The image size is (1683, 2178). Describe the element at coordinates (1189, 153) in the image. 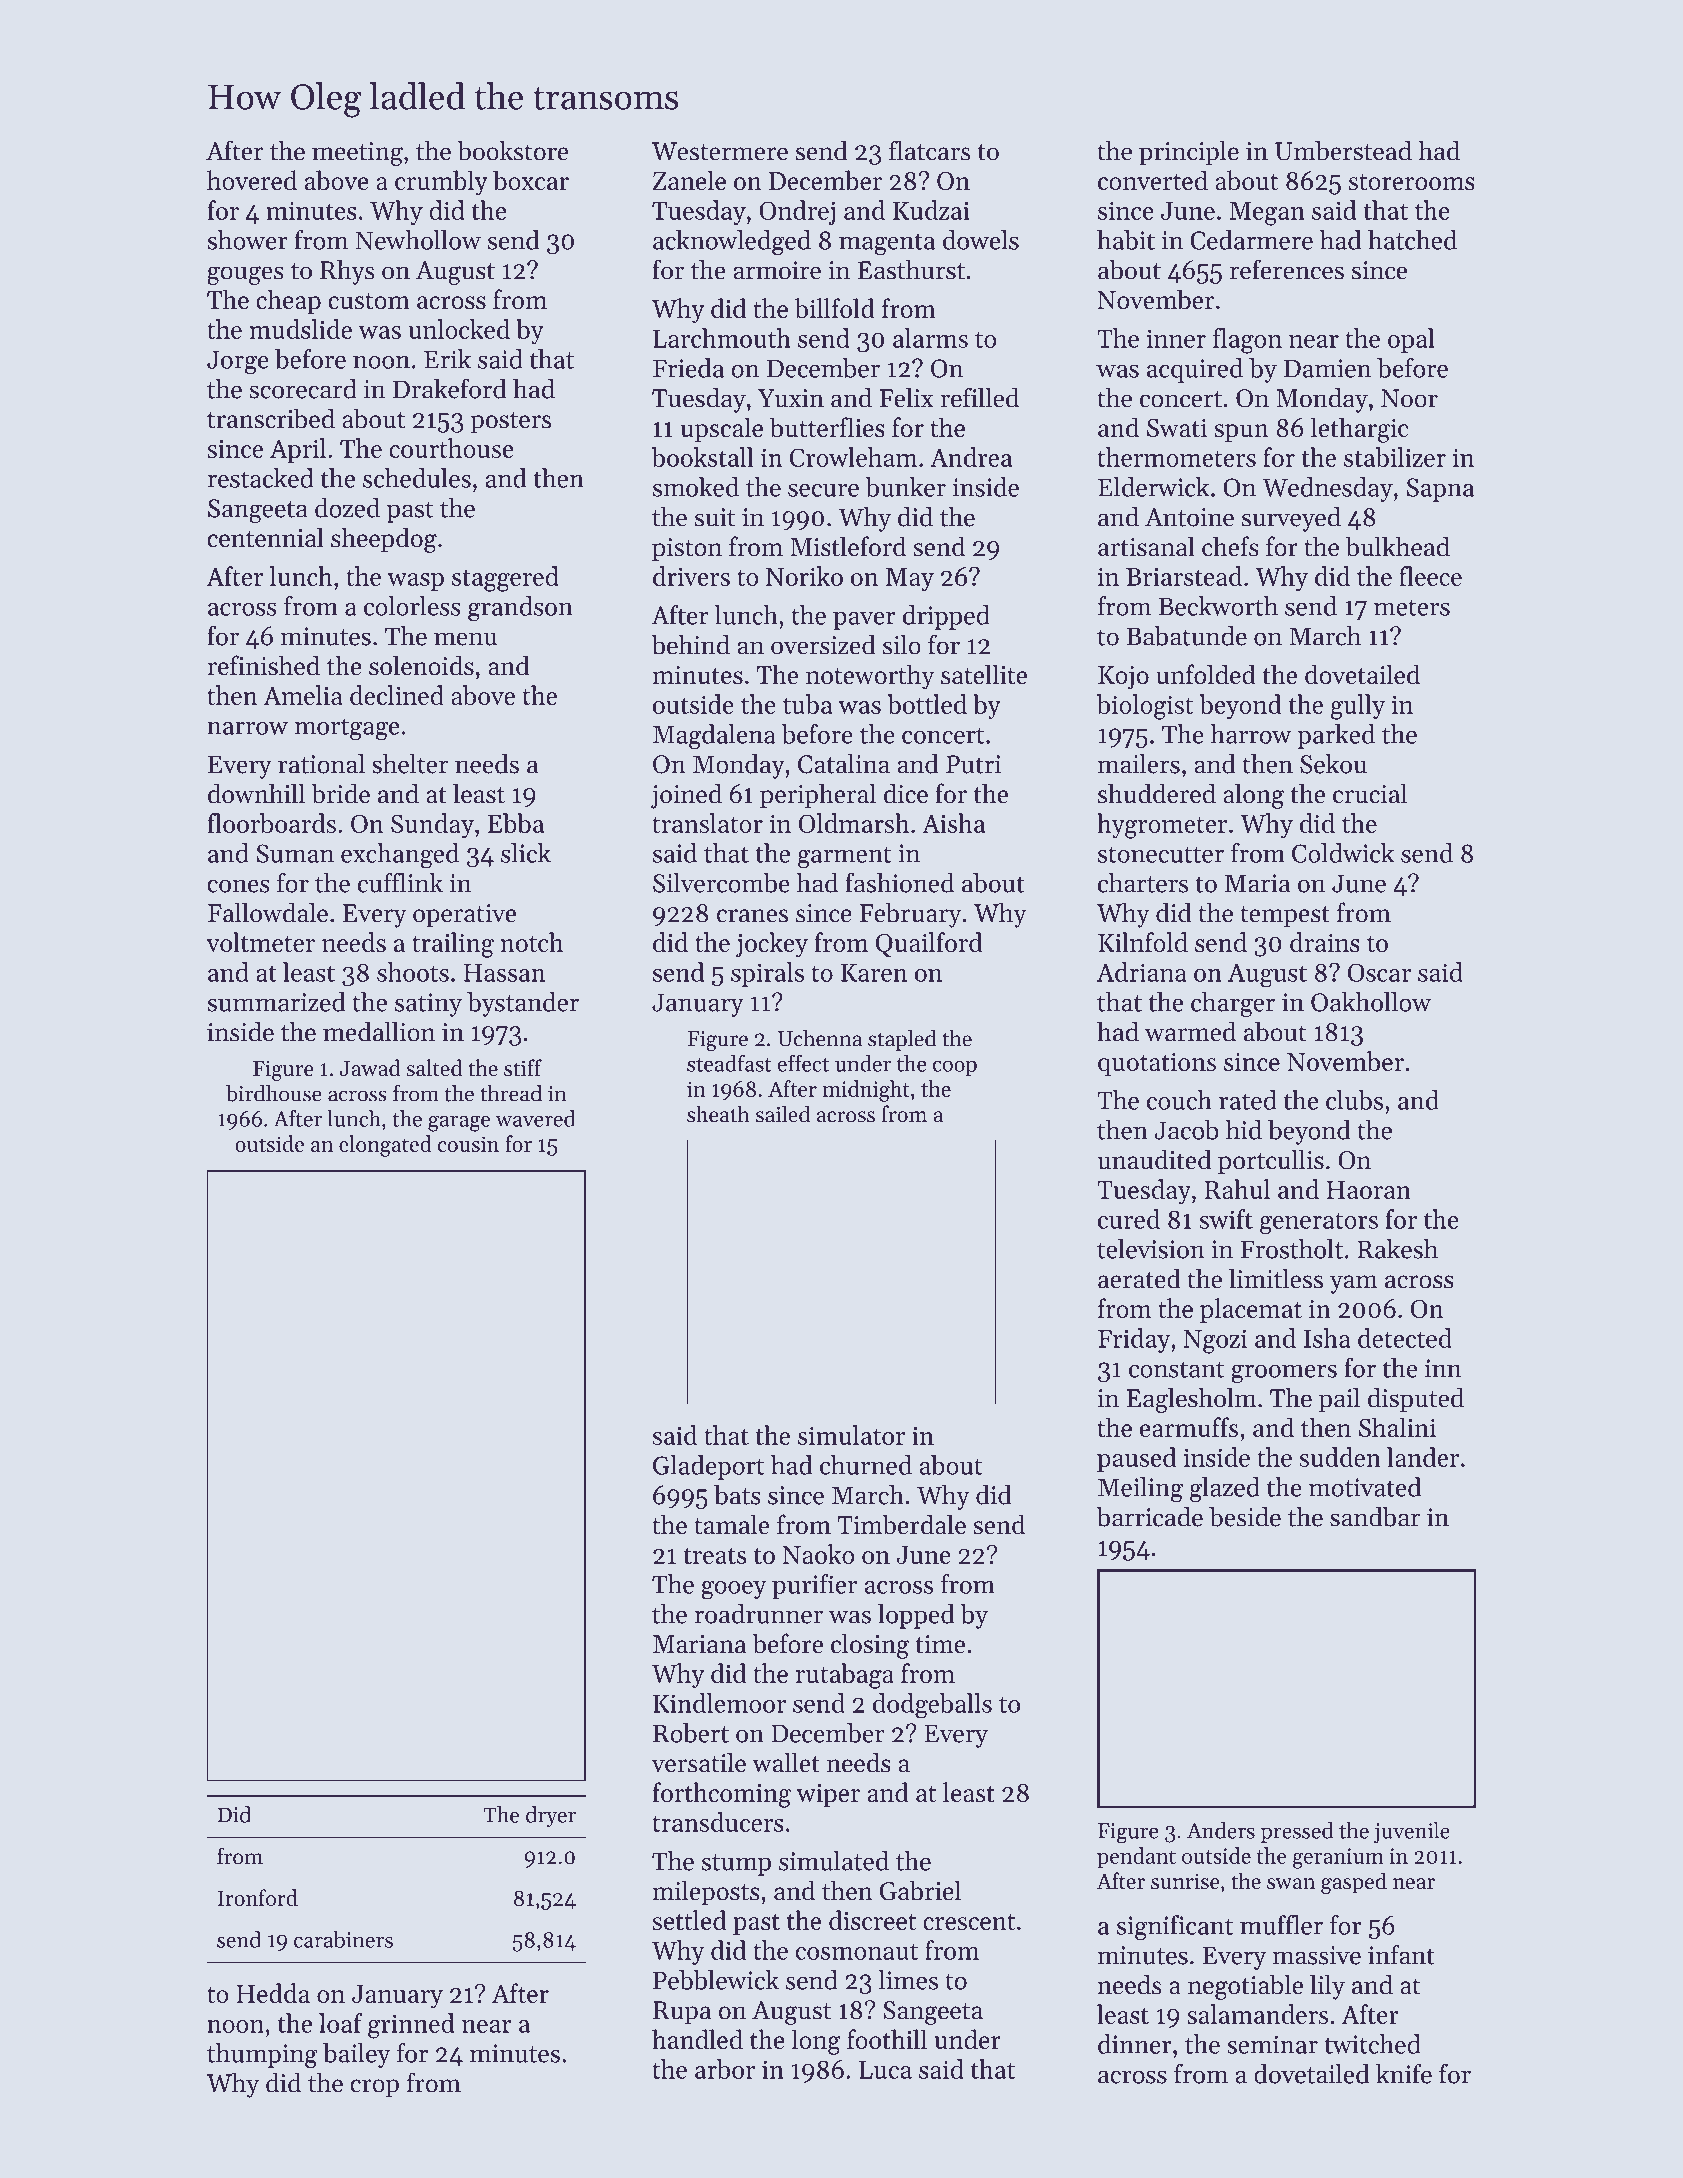

I see `principle` at that location.
